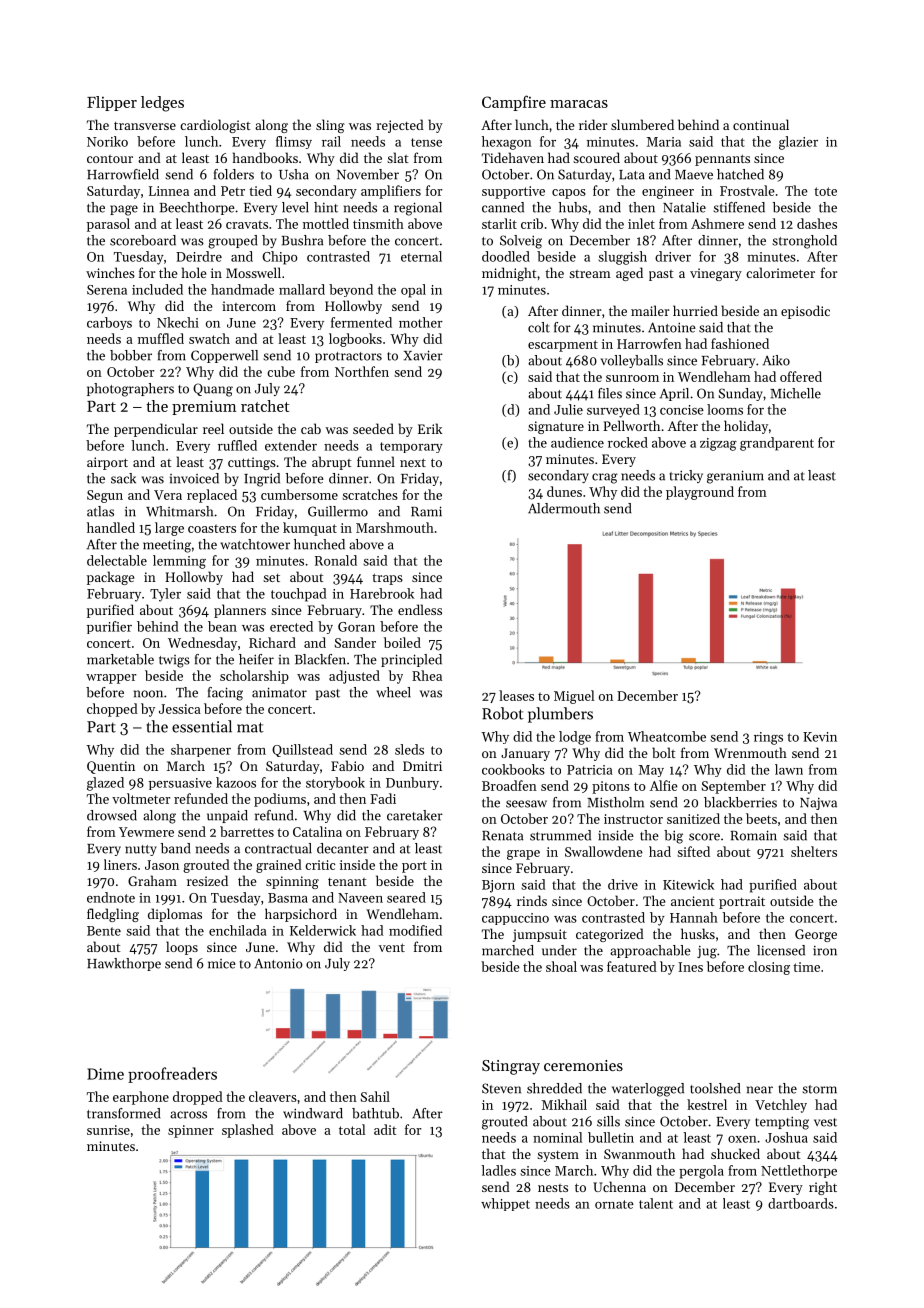  What do you see at coordinates (265, 157) in the document?
I see `handbooks` at bounding box center [265, 157].
